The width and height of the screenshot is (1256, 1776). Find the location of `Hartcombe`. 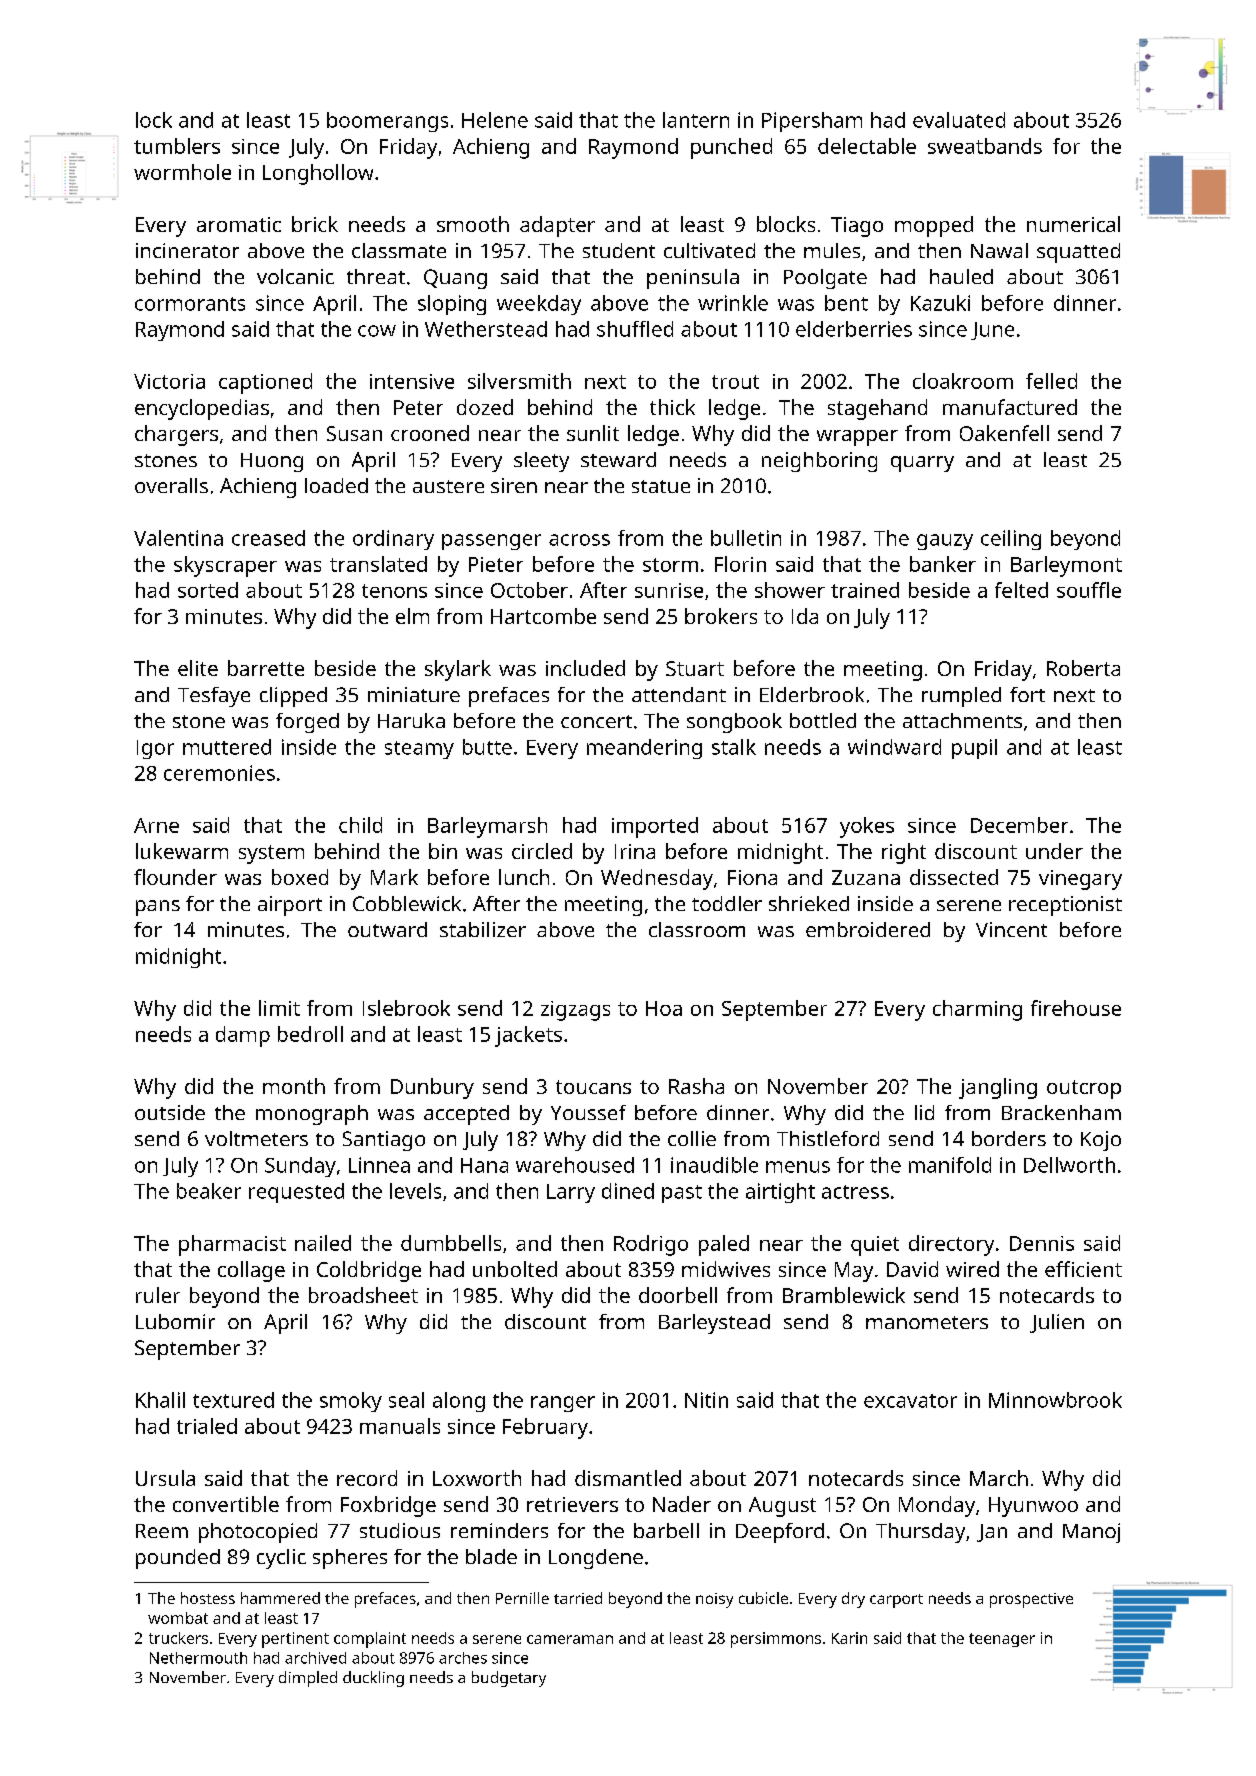

Hartcombe is located at coordinates (543, 616).
